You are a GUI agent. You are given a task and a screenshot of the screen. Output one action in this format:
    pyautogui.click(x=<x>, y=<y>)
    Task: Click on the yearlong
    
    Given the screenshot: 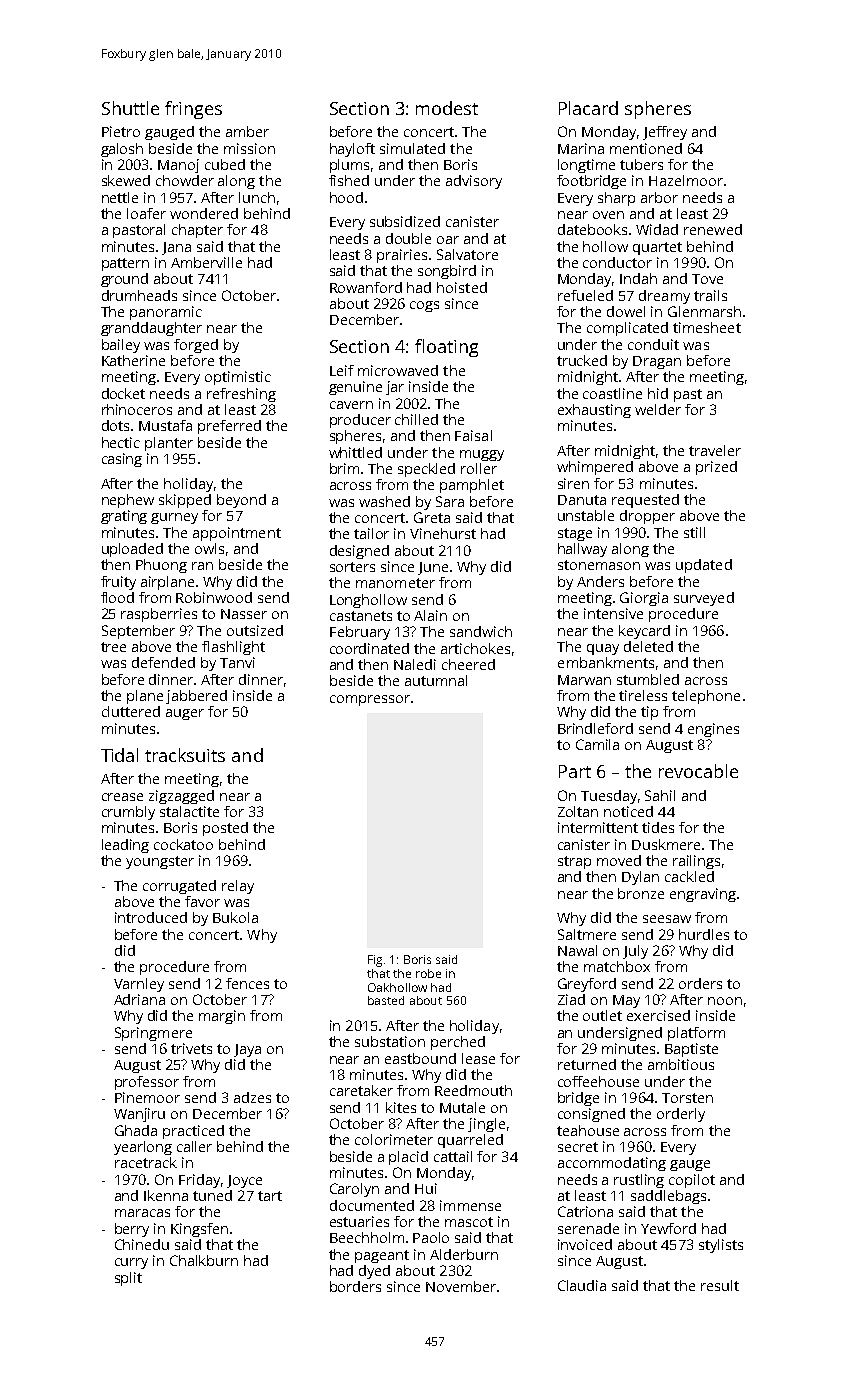 What is the action you would take?
    pyautogui.click(x=143, y=1148)
